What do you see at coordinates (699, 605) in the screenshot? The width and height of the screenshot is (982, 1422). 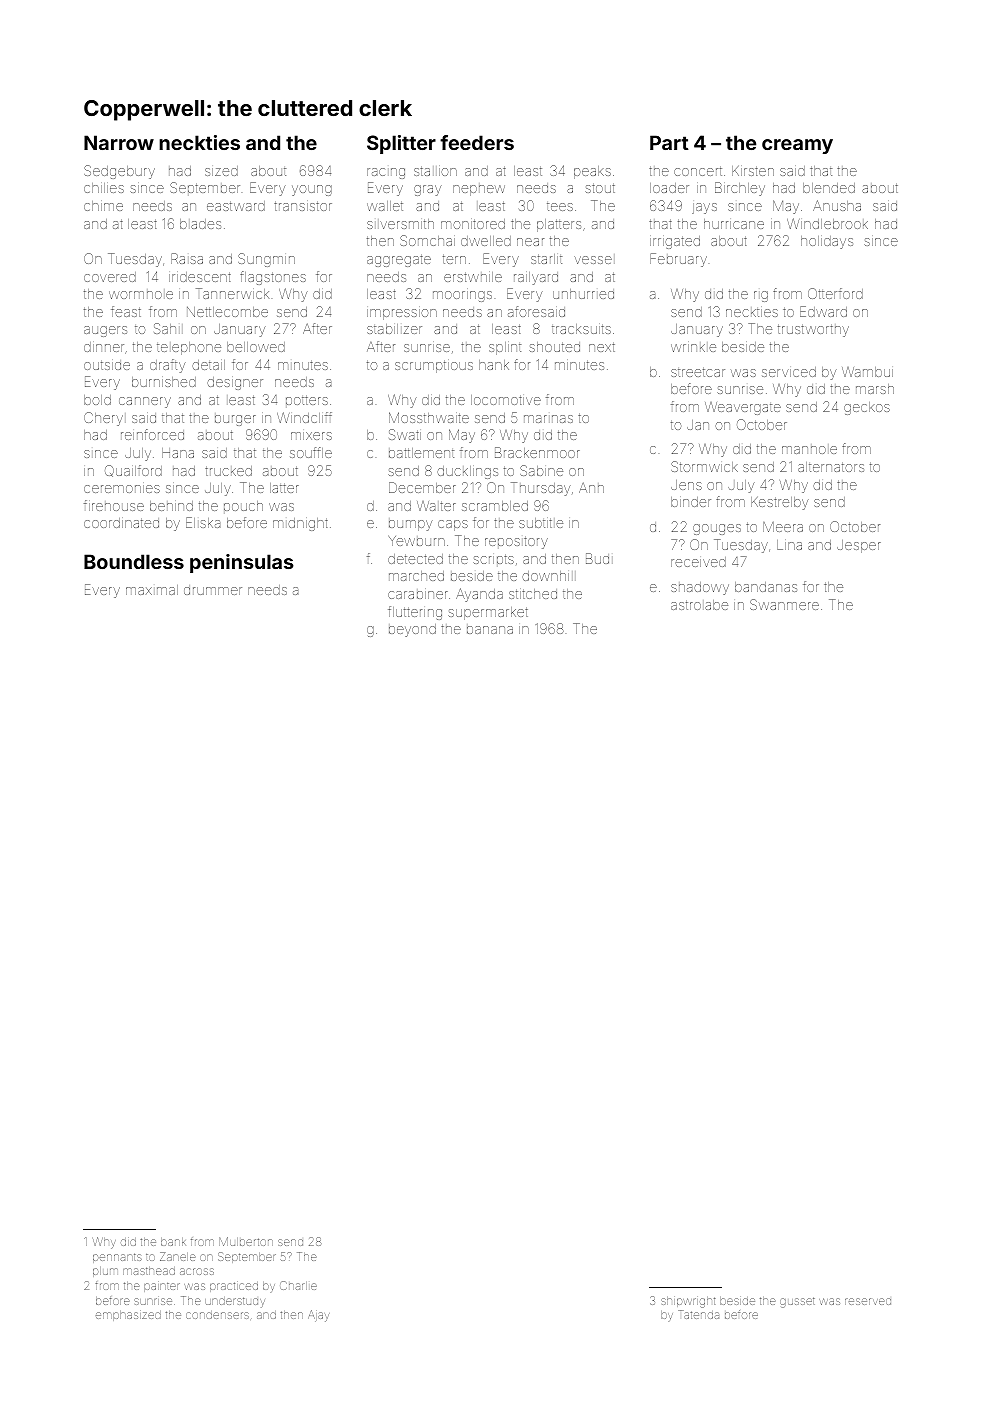 I see `astrolabe` at bounding box center [699, 605].
